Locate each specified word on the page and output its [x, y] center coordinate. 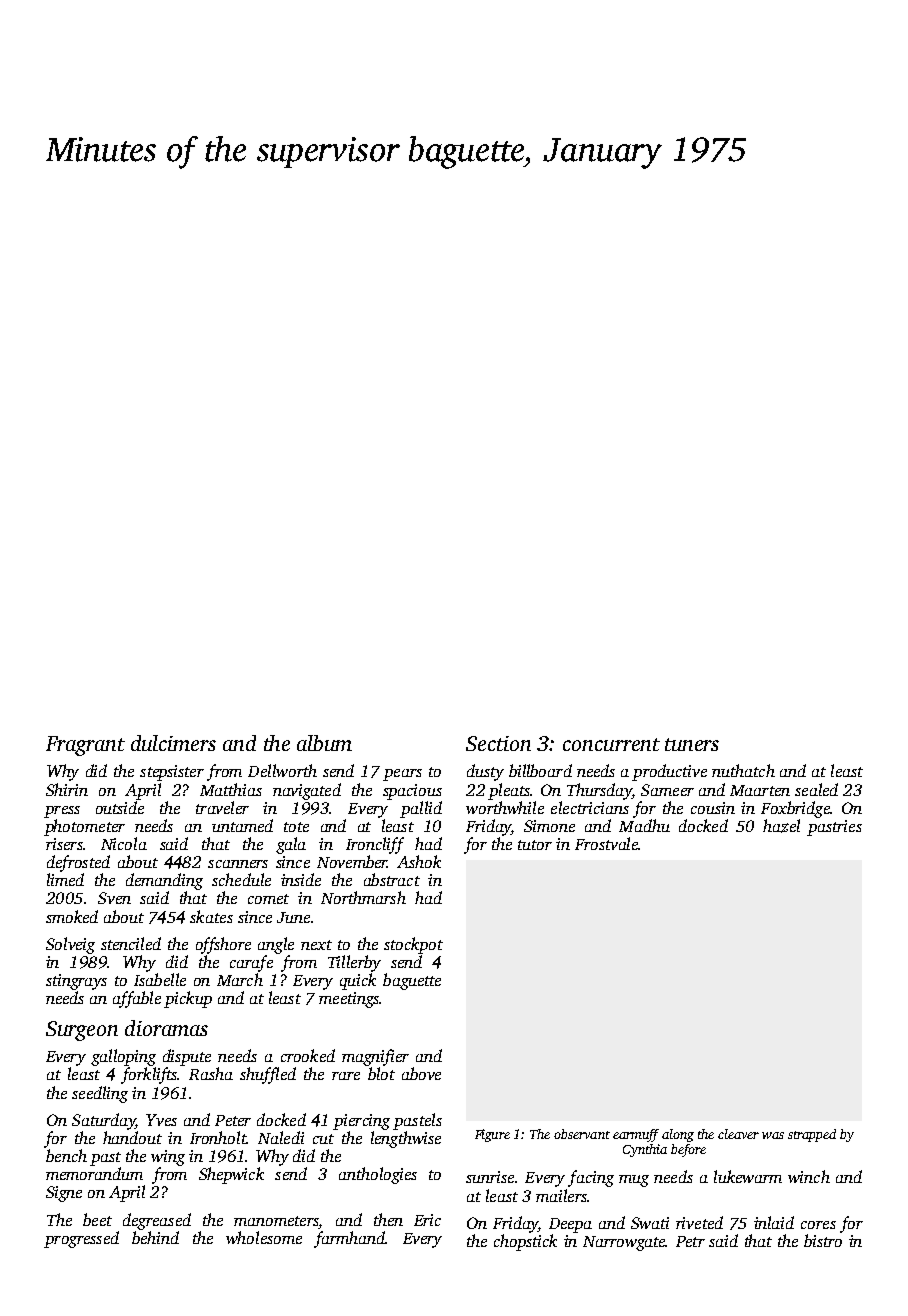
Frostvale [606, 843]
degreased [157, 1221]
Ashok [419, 861]
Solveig [70, 945]
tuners [692, 744]
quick [358, 981]
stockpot [413, 945]
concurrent [611, 744]
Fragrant [85, 746]
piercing [361, 1122]
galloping [123, 1057]
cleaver [738, 1134]
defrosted [78, 863]
